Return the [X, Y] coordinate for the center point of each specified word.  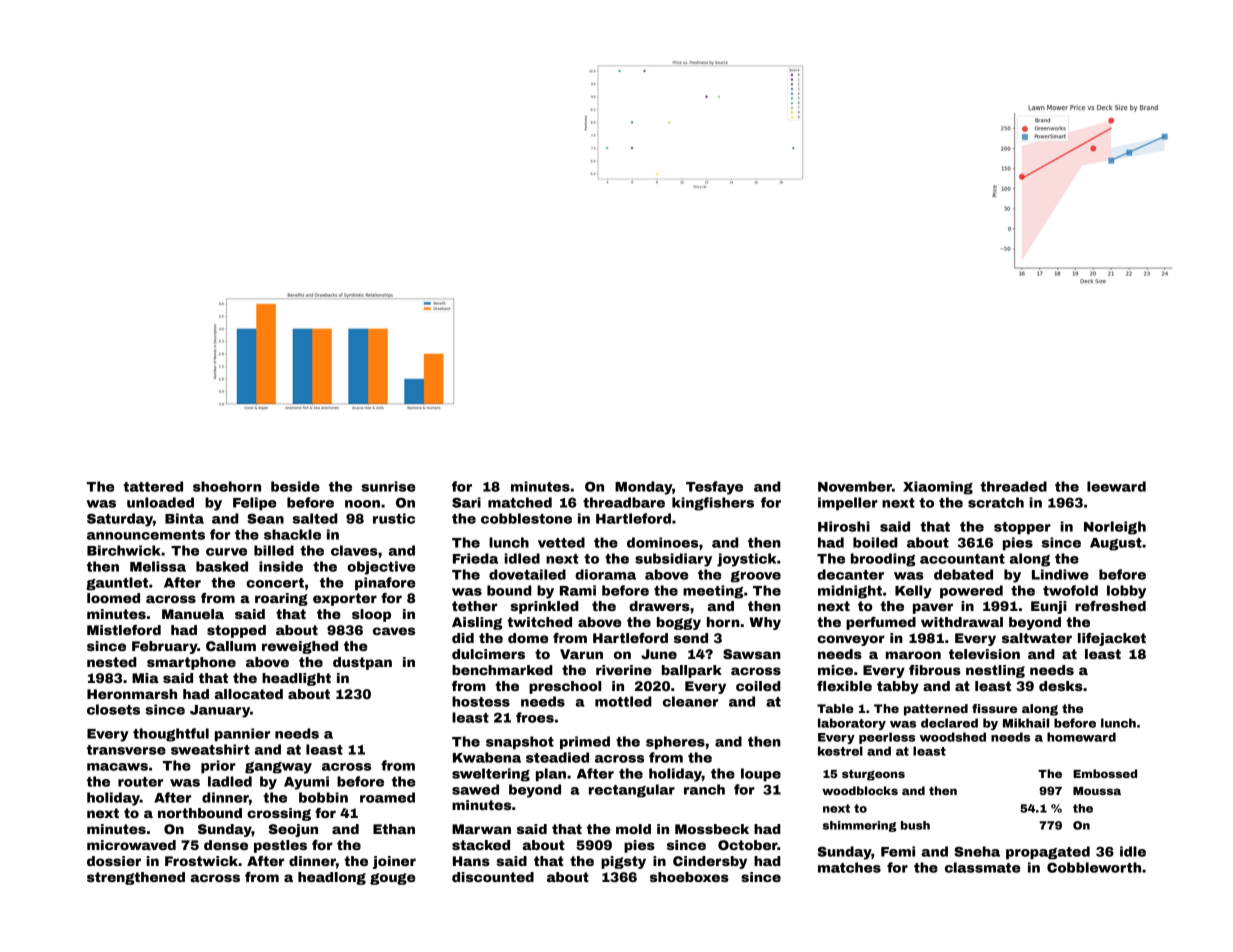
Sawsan [752, 654]
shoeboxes [689, 877]
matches [849, 867]
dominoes [662, 542]
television [984, 654]
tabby [898, 687]
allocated [249, 694]
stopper [1022, 528]
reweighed [300, 647]
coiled [758, 686]
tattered [153, 486]
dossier [114, 861]
